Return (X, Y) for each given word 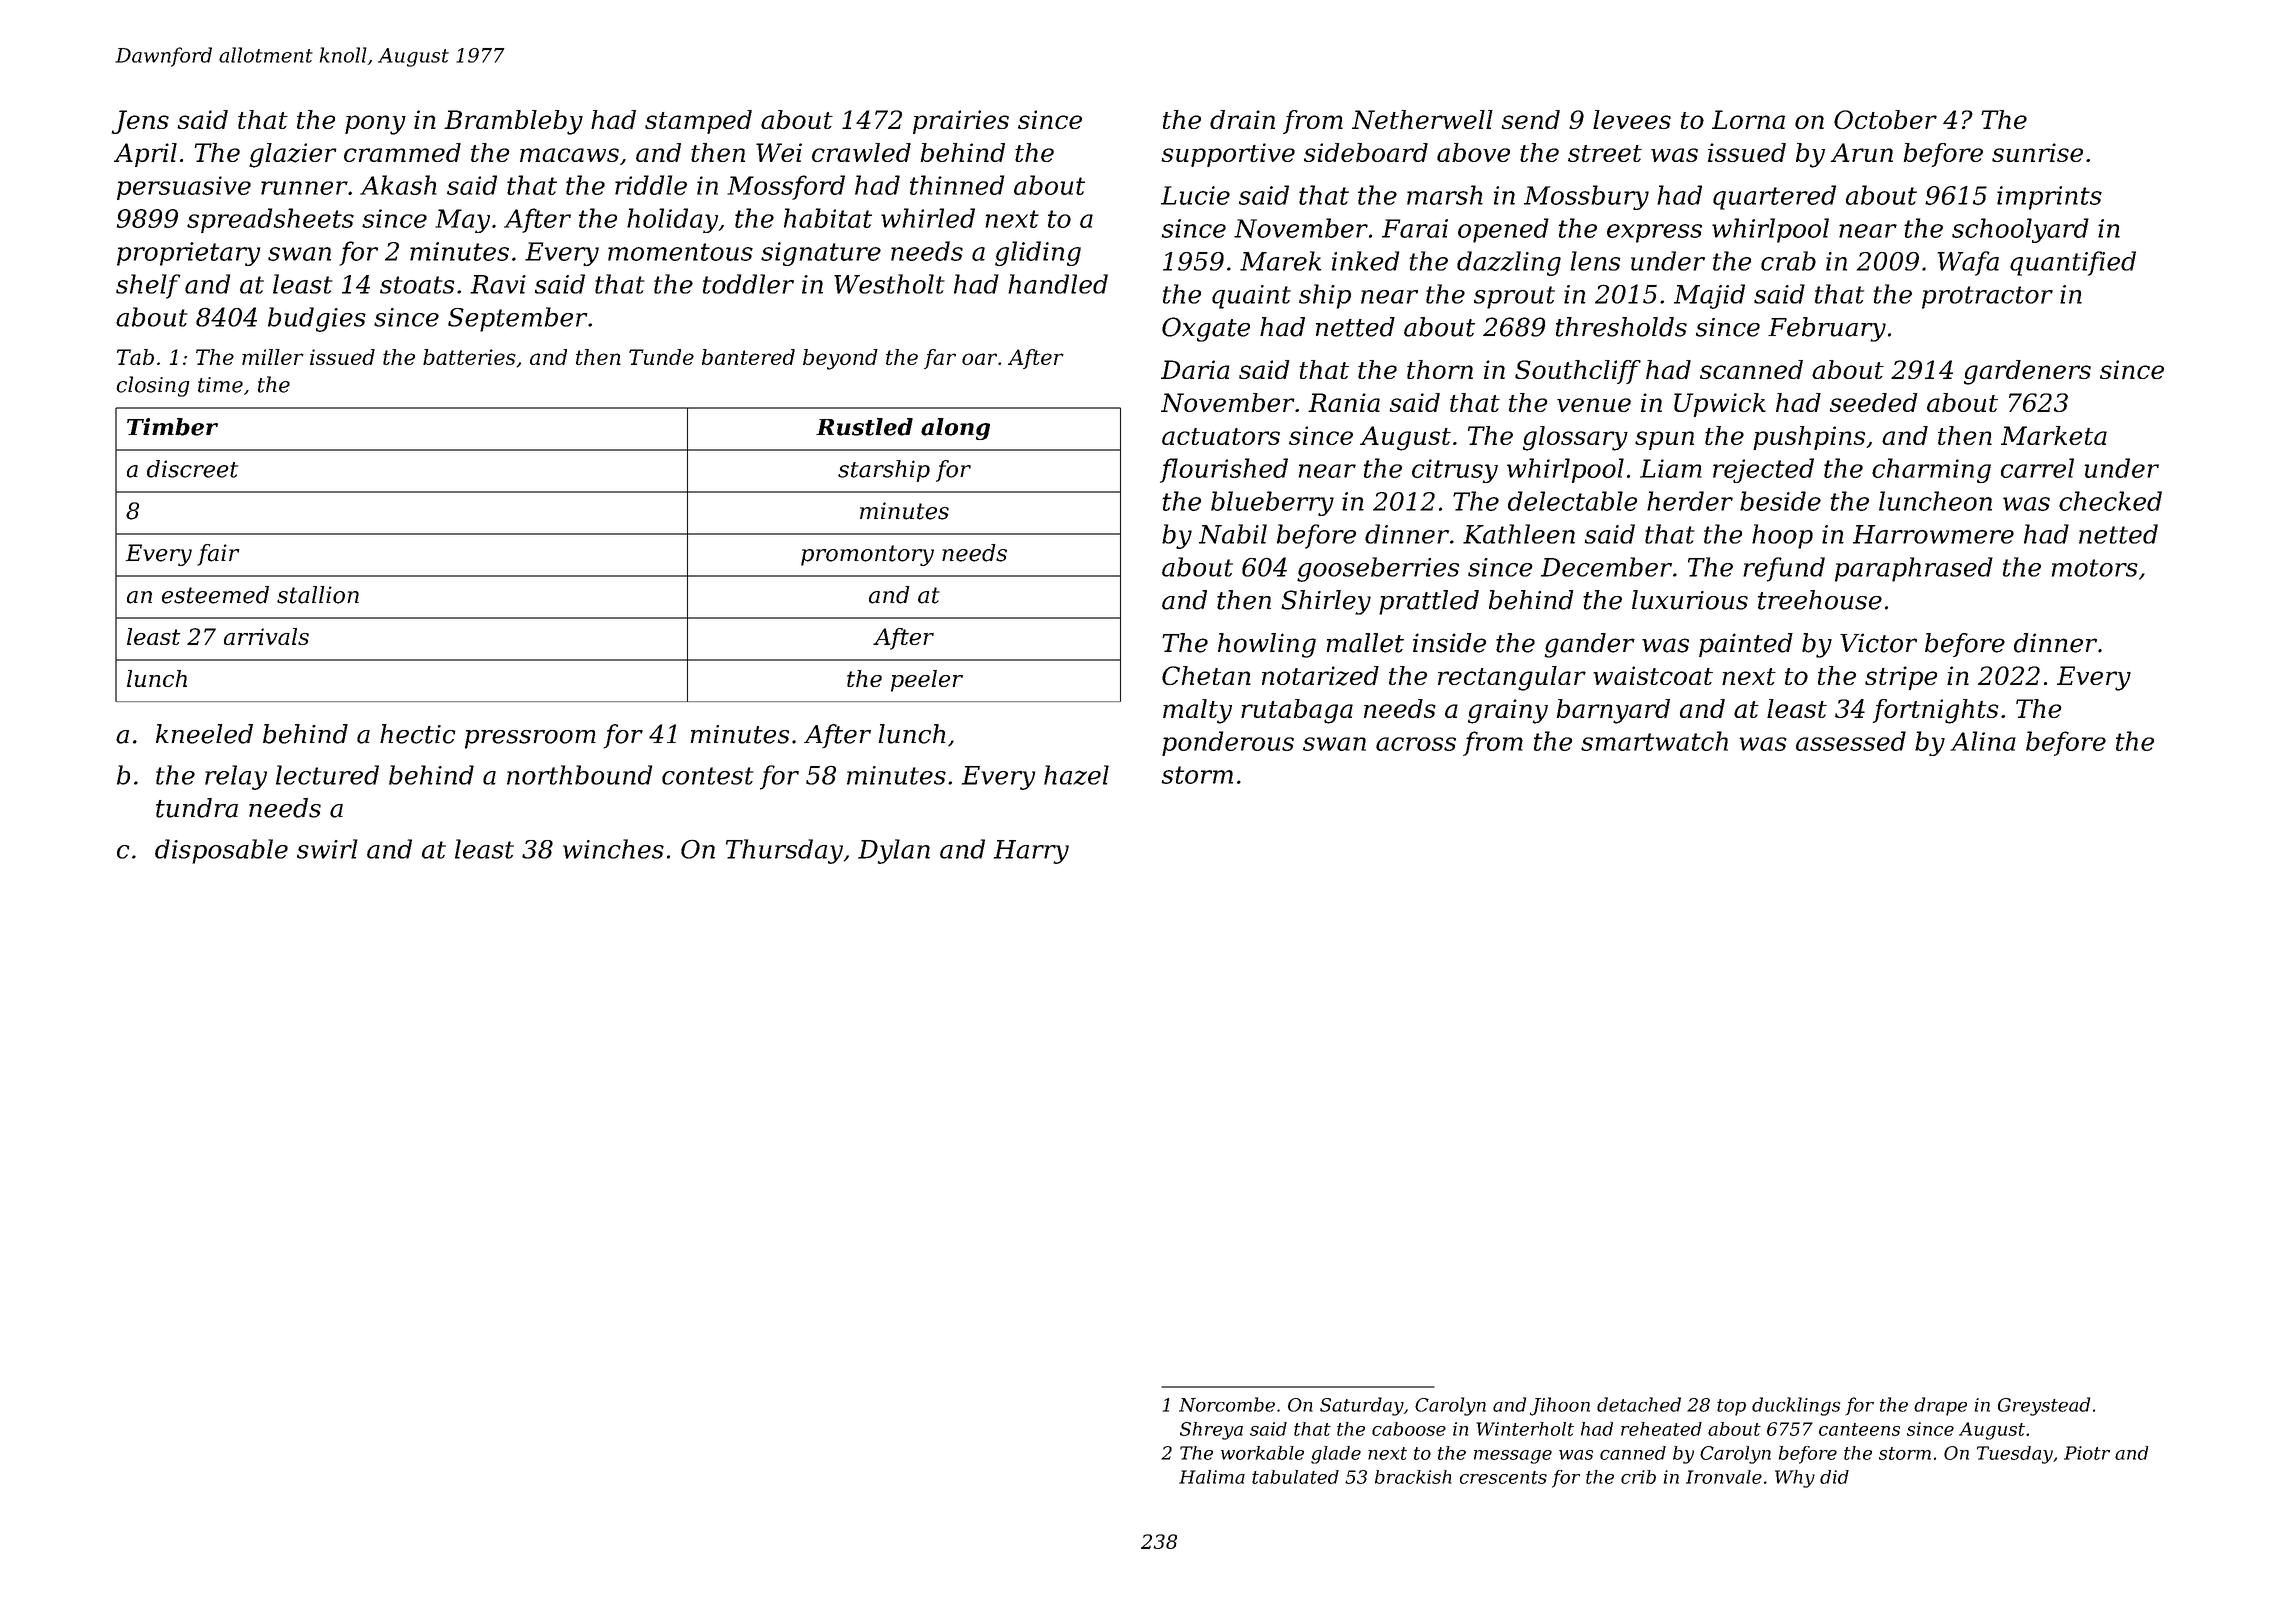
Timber (172, 427)
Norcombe (1227, 1404)
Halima (1212, 1477)
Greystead (2044, 1406)
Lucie (1195, 195)
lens (1596, 261)
